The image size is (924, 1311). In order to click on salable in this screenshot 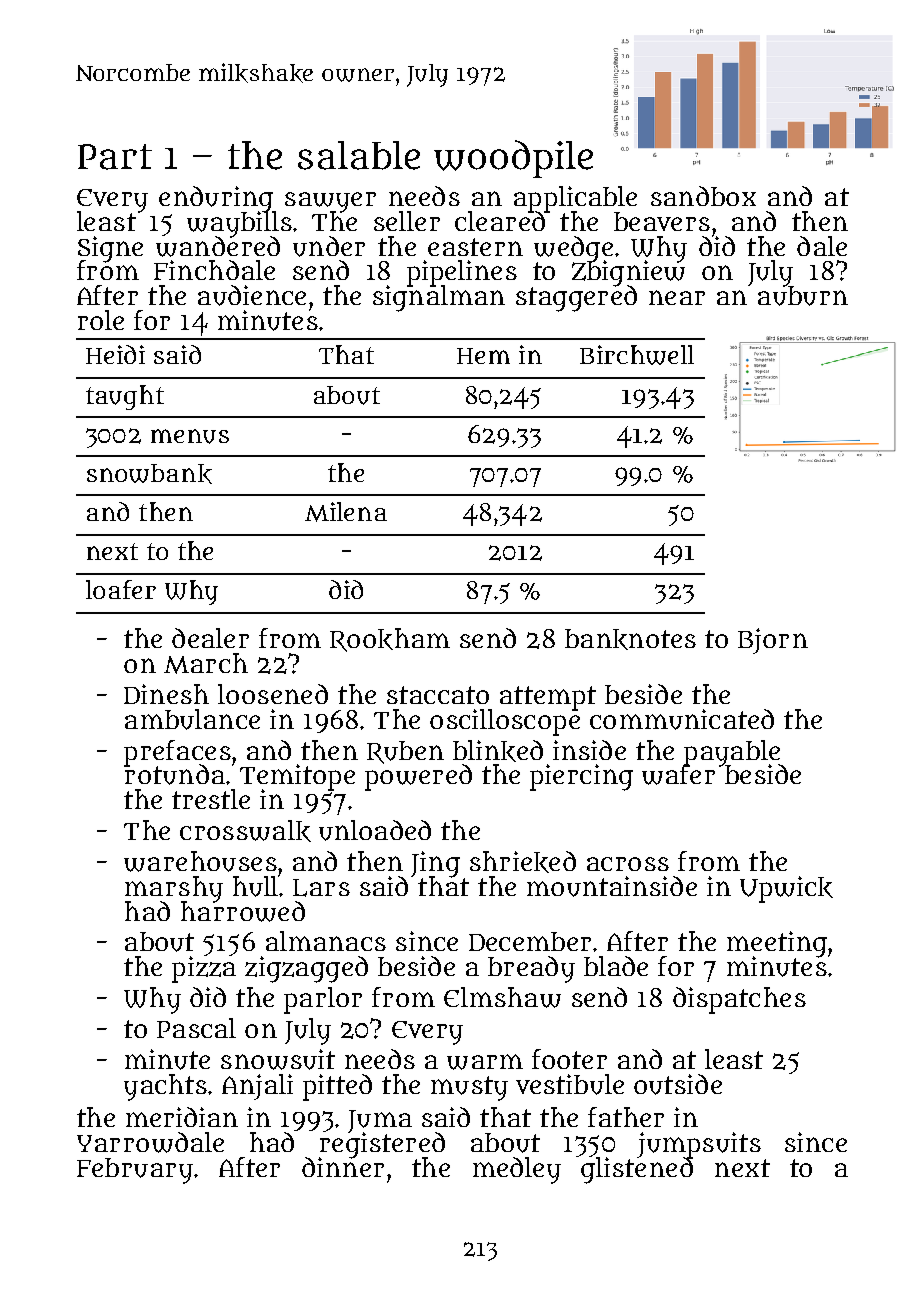, I will do `click(359, 155)`.
